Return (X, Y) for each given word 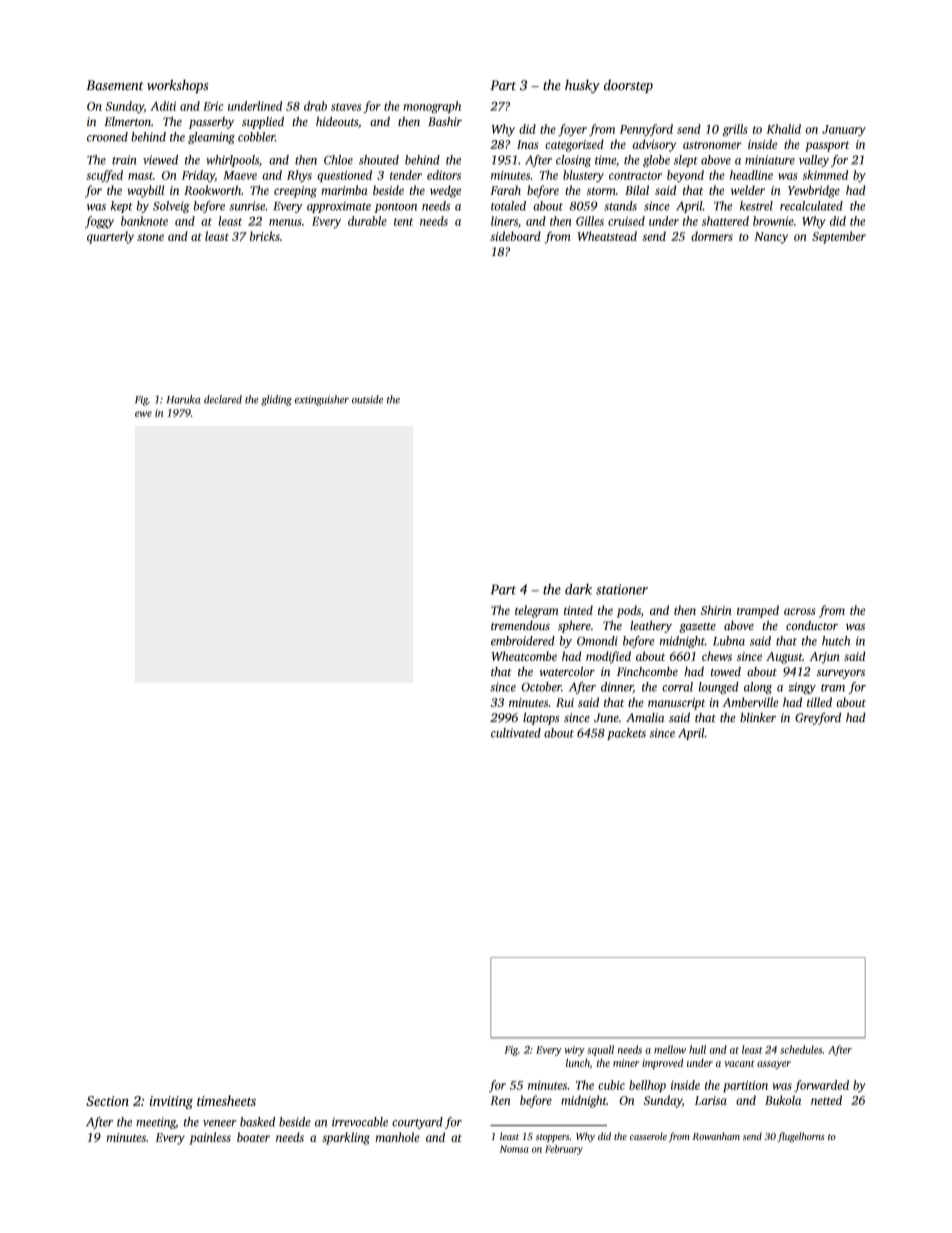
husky (582, 86)
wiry (575, 1051)
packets (626, 734)
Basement (115, 85)
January (844, 131)
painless (210, 1138)
